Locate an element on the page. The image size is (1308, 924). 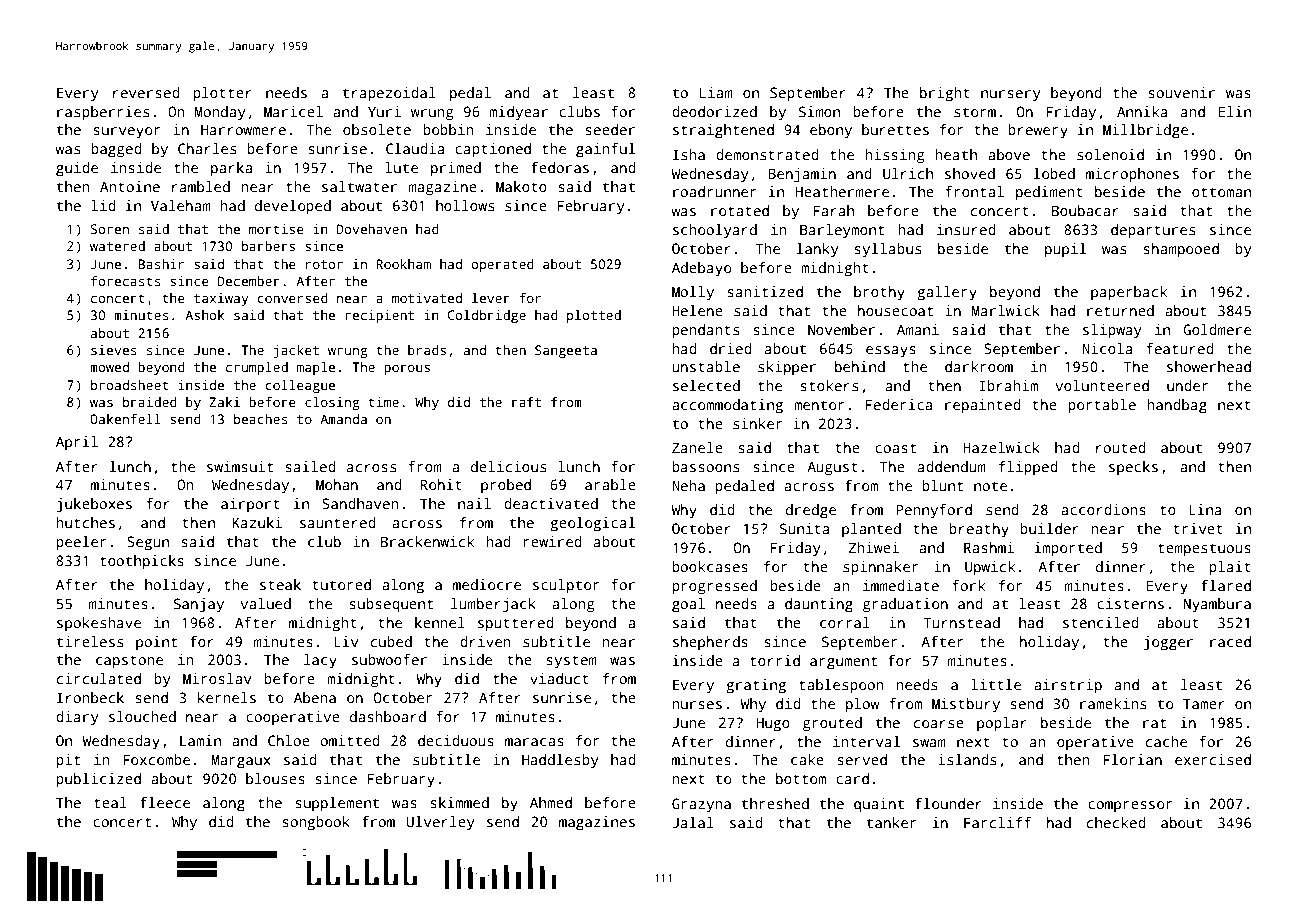
saltwater is located at coordinates (359, 186).
